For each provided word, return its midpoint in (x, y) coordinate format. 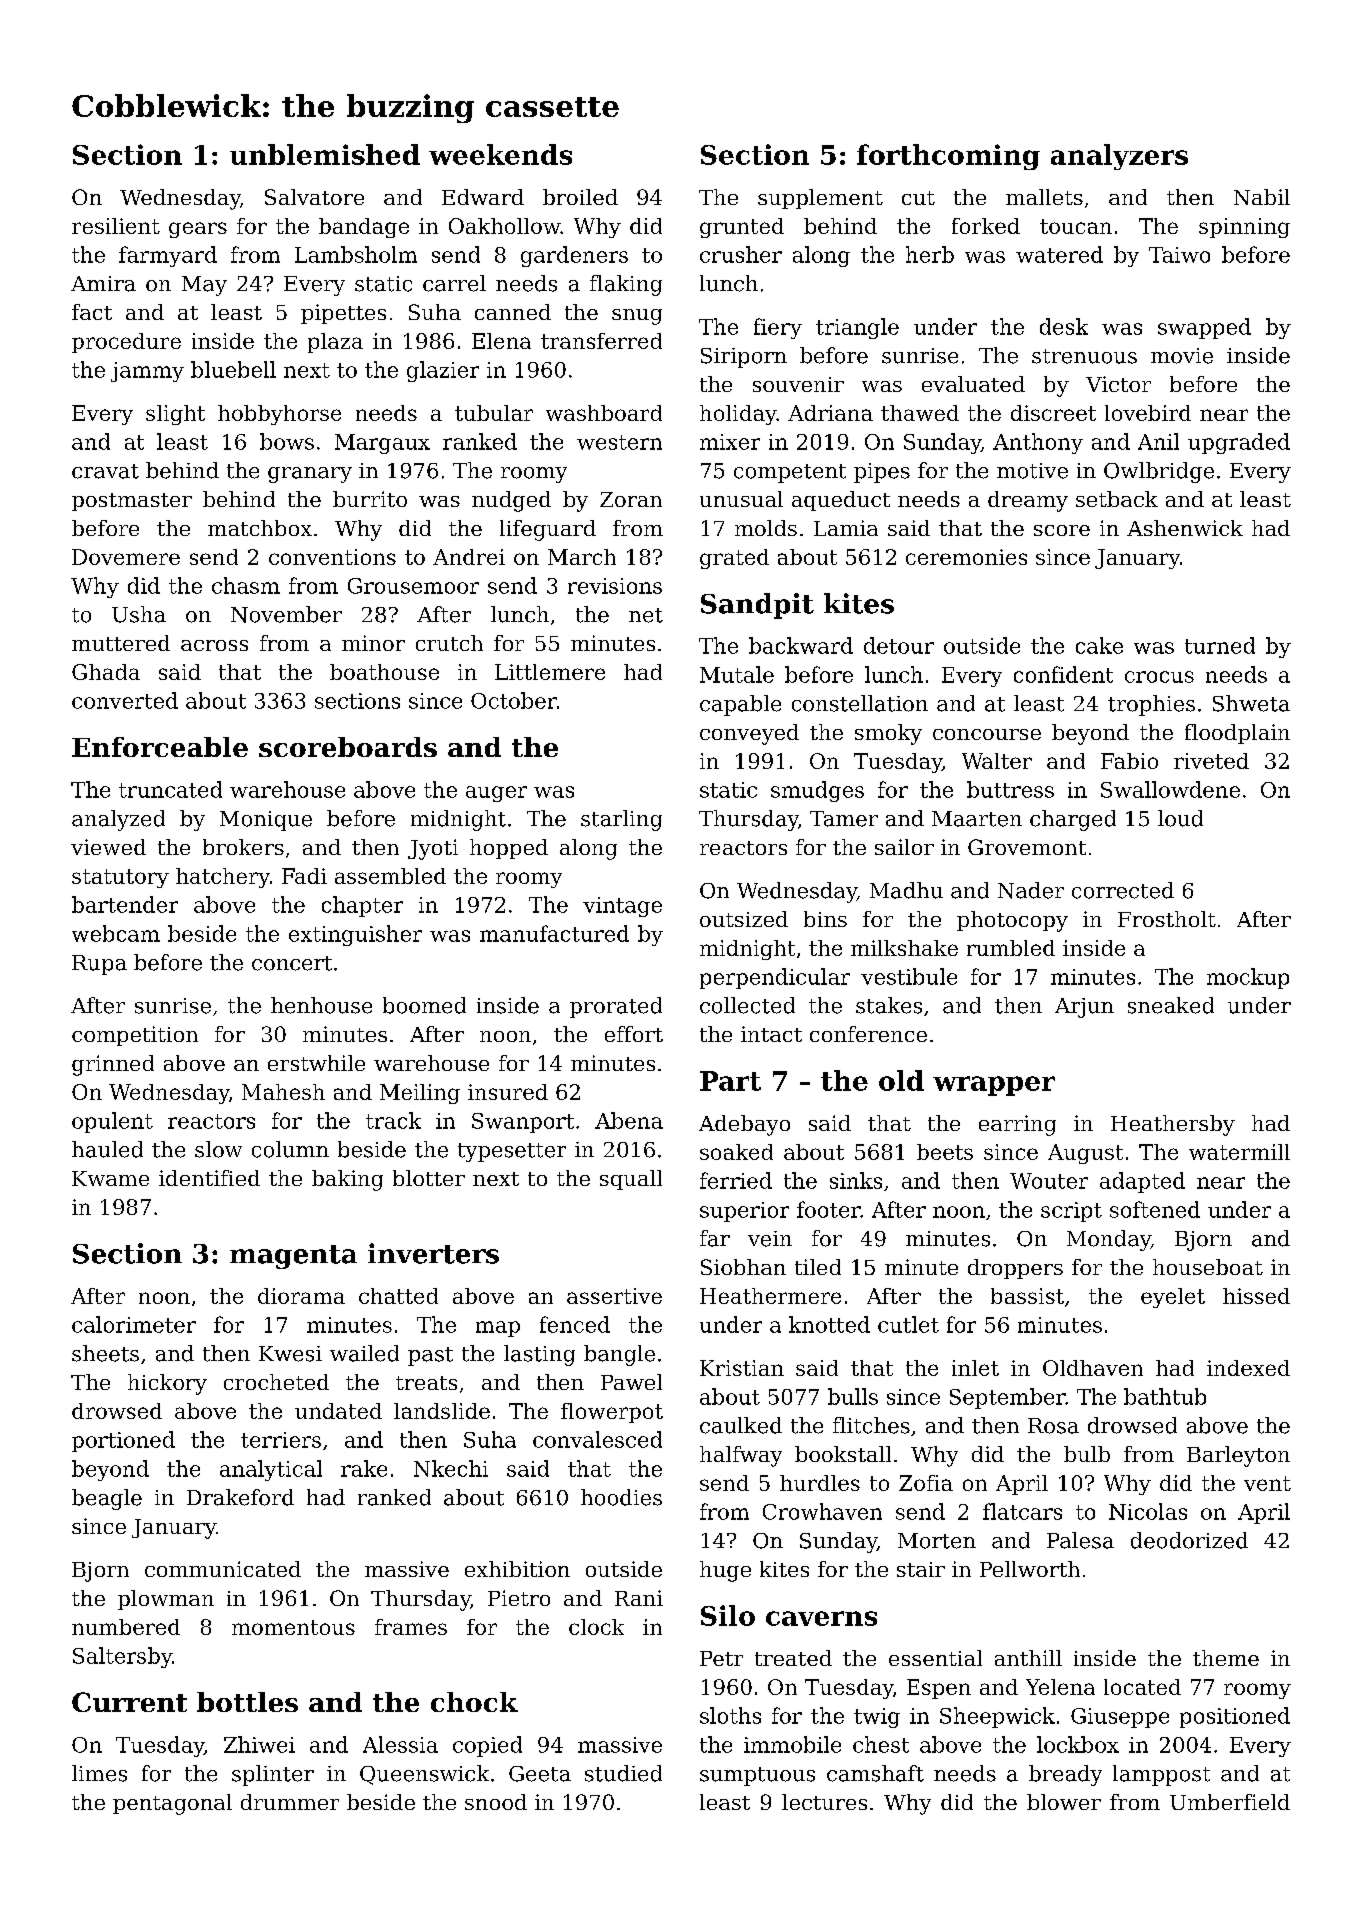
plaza (335, 343)
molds (766, 528)
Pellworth (1030, 1569)
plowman (166, 1600)
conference (868, 1034)
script (1071, 1212)
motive (1032, 471)
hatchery (223, 878)
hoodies (621, 1497)
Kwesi (290, 1354)
